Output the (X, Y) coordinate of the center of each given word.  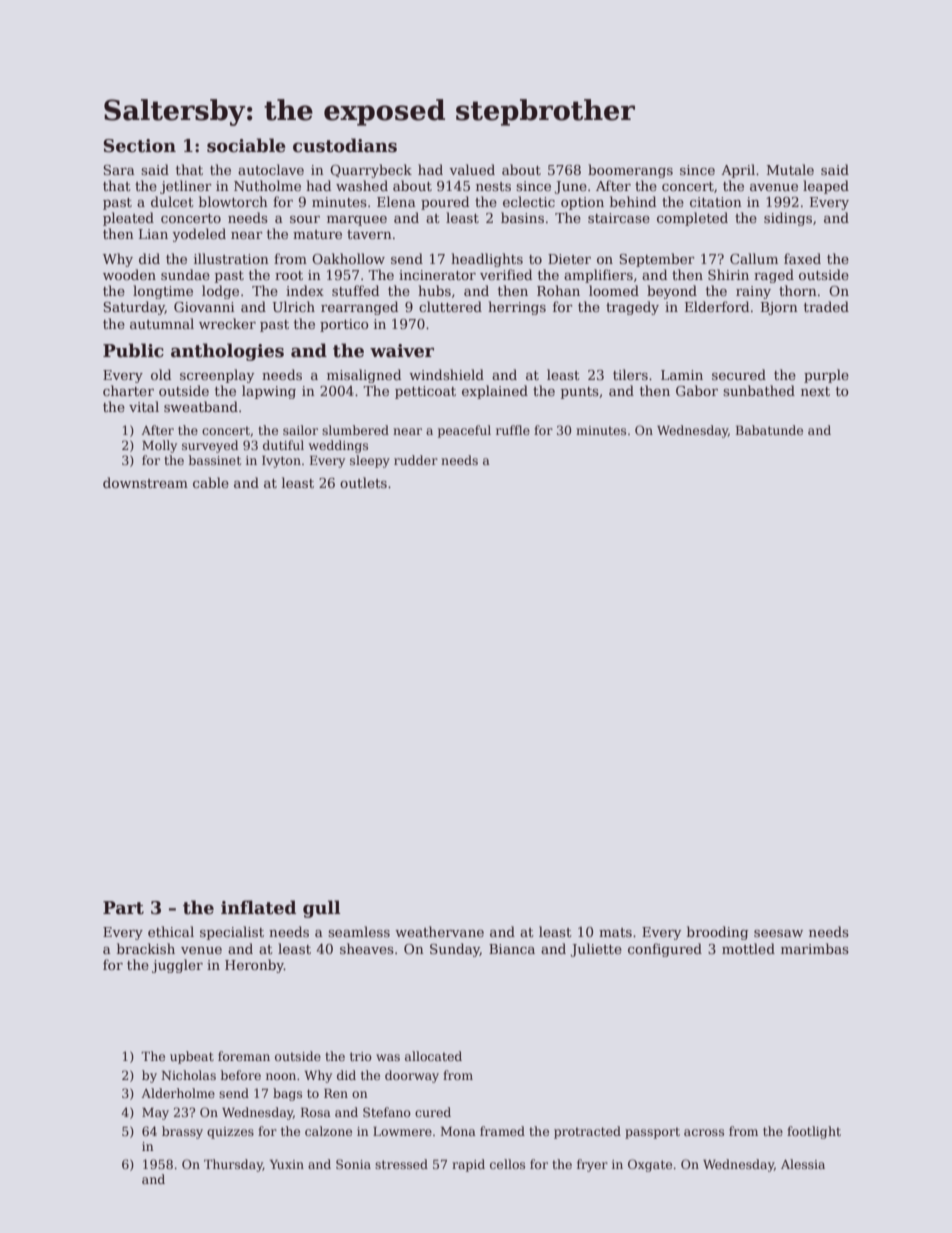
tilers (630, 374)
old (161, 374)
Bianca (512, 949)
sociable (246, 145)
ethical (171, 931)
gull (322, 909)
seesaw (778, 933)
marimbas (815, 948)
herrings (517, 308)
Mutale (790, 169)
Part (123, 908)
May (155, 1114)
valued (472, 169)
